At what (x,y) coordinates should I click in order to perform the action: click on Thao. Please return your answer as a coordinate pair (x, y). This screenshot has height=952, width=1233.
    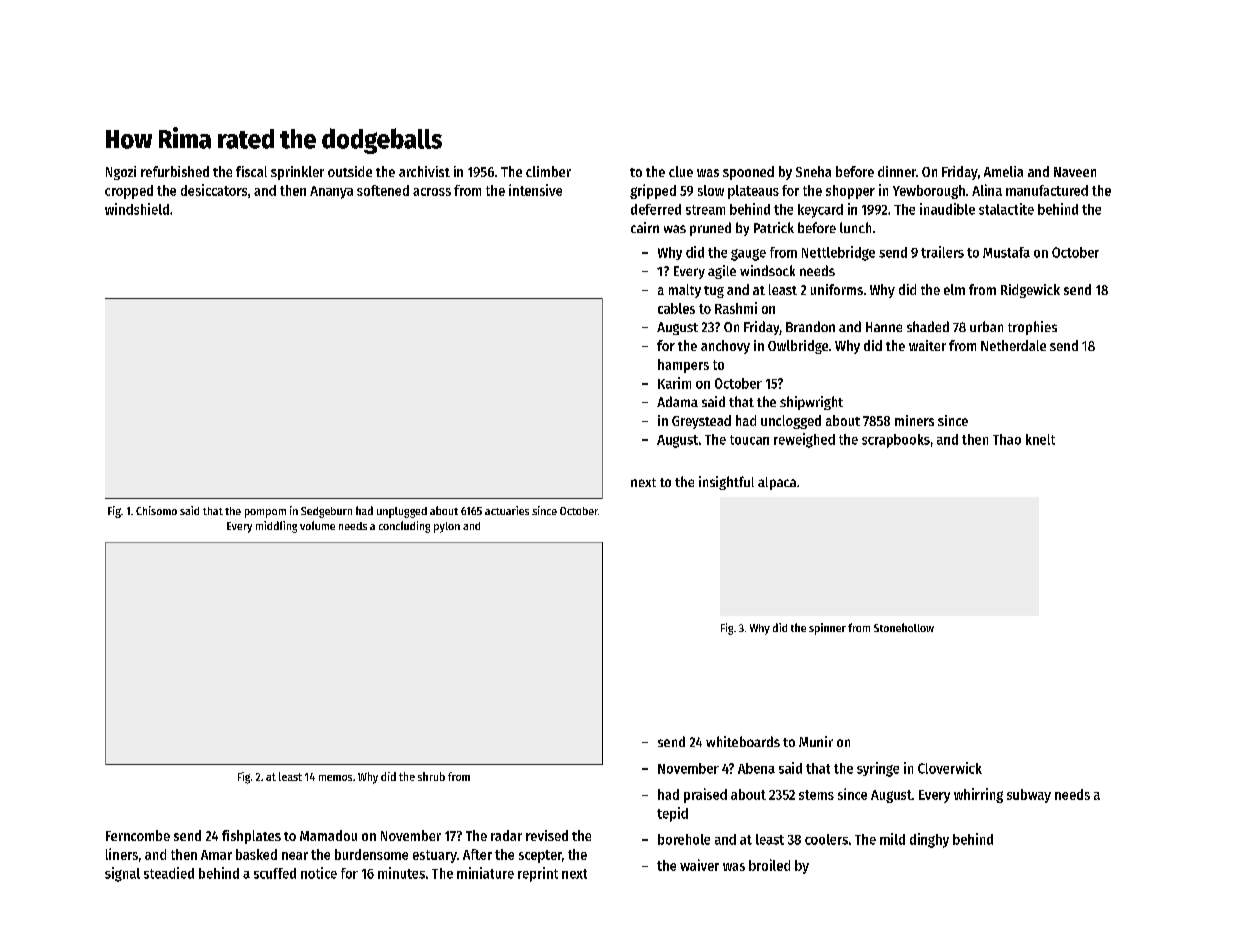
    Looking at the image, I should click on (1007, 439).
